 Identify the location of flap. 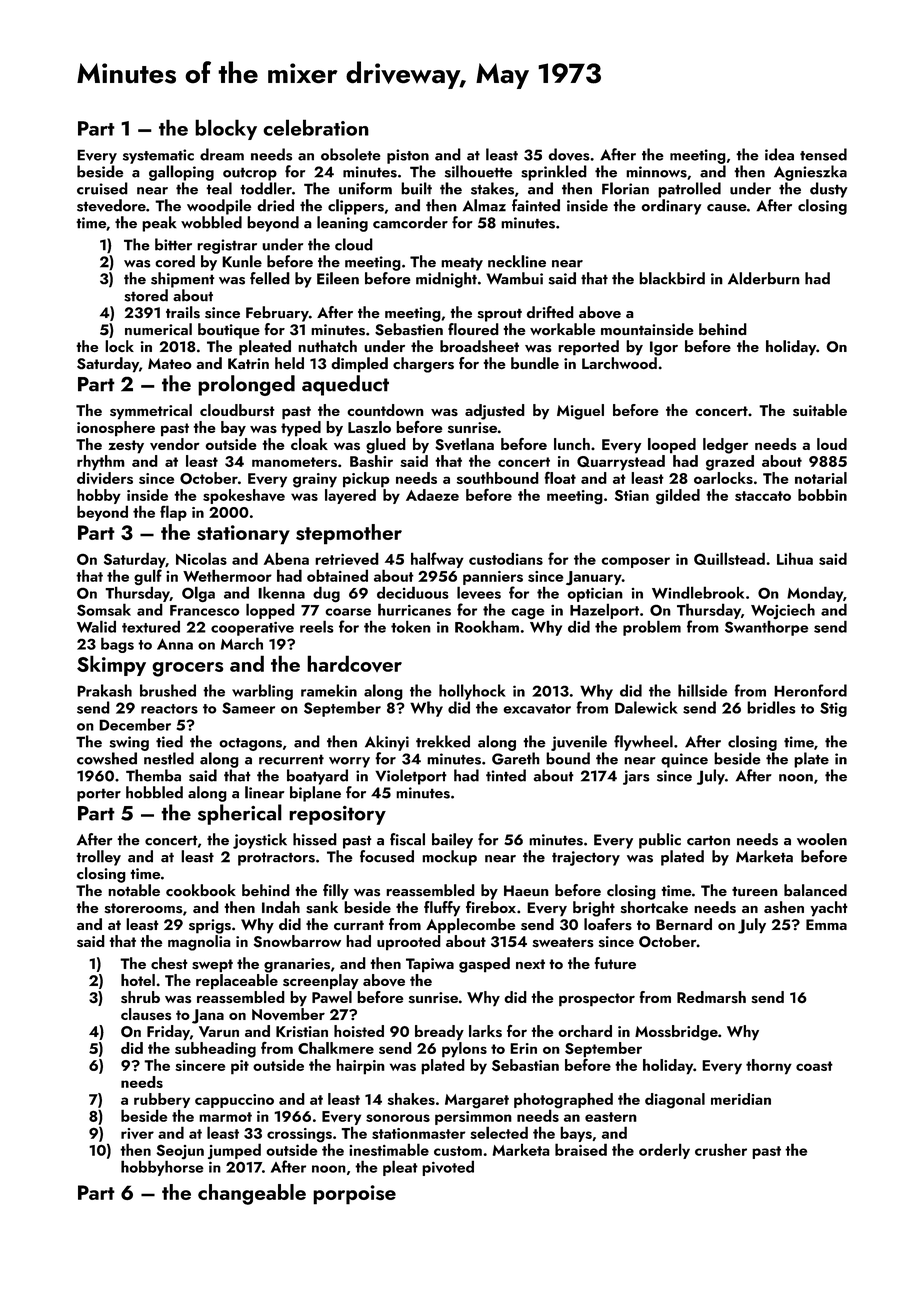
(173, 513).
